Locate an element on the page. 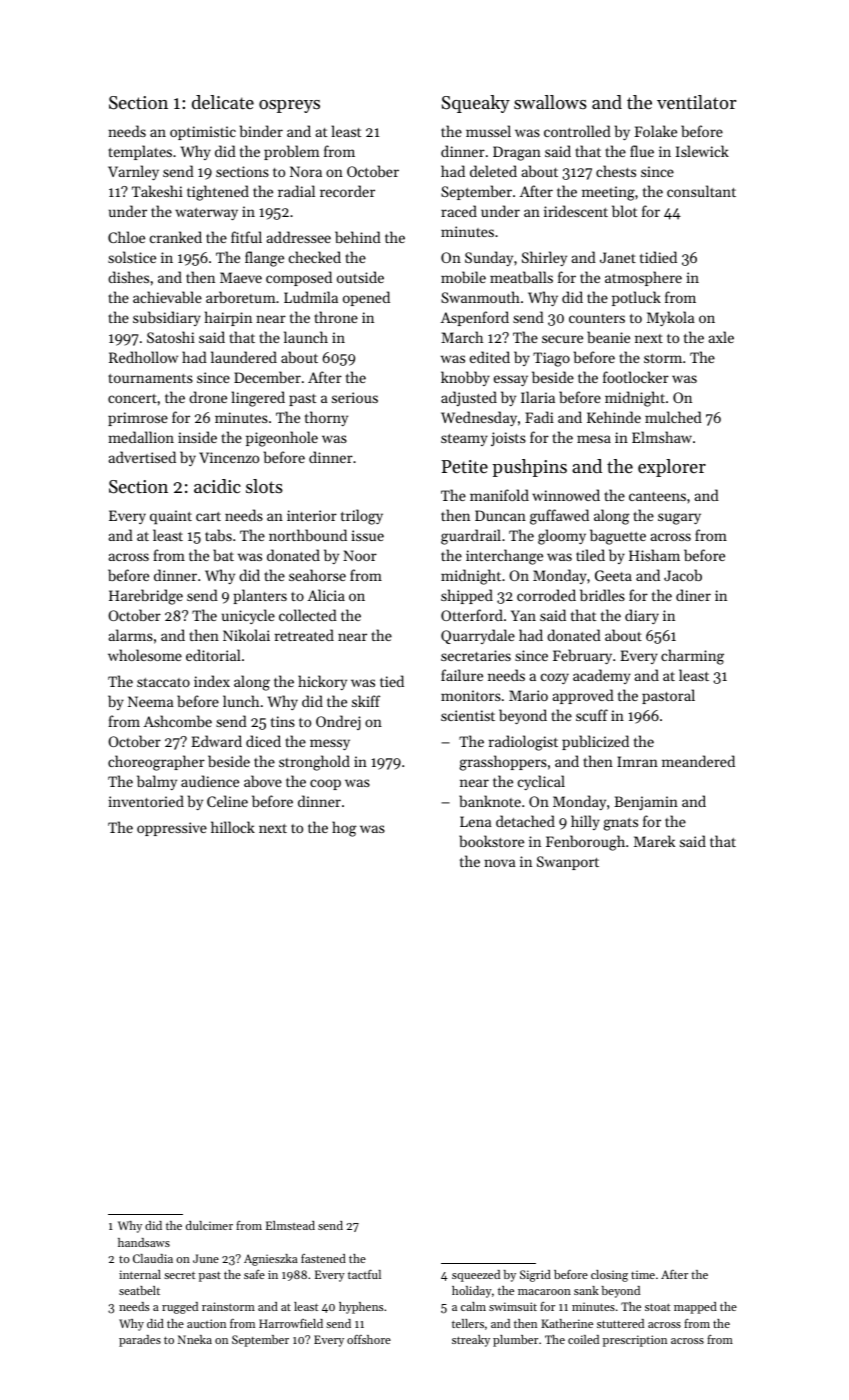  tabs is located at coordinates (218, 535).
